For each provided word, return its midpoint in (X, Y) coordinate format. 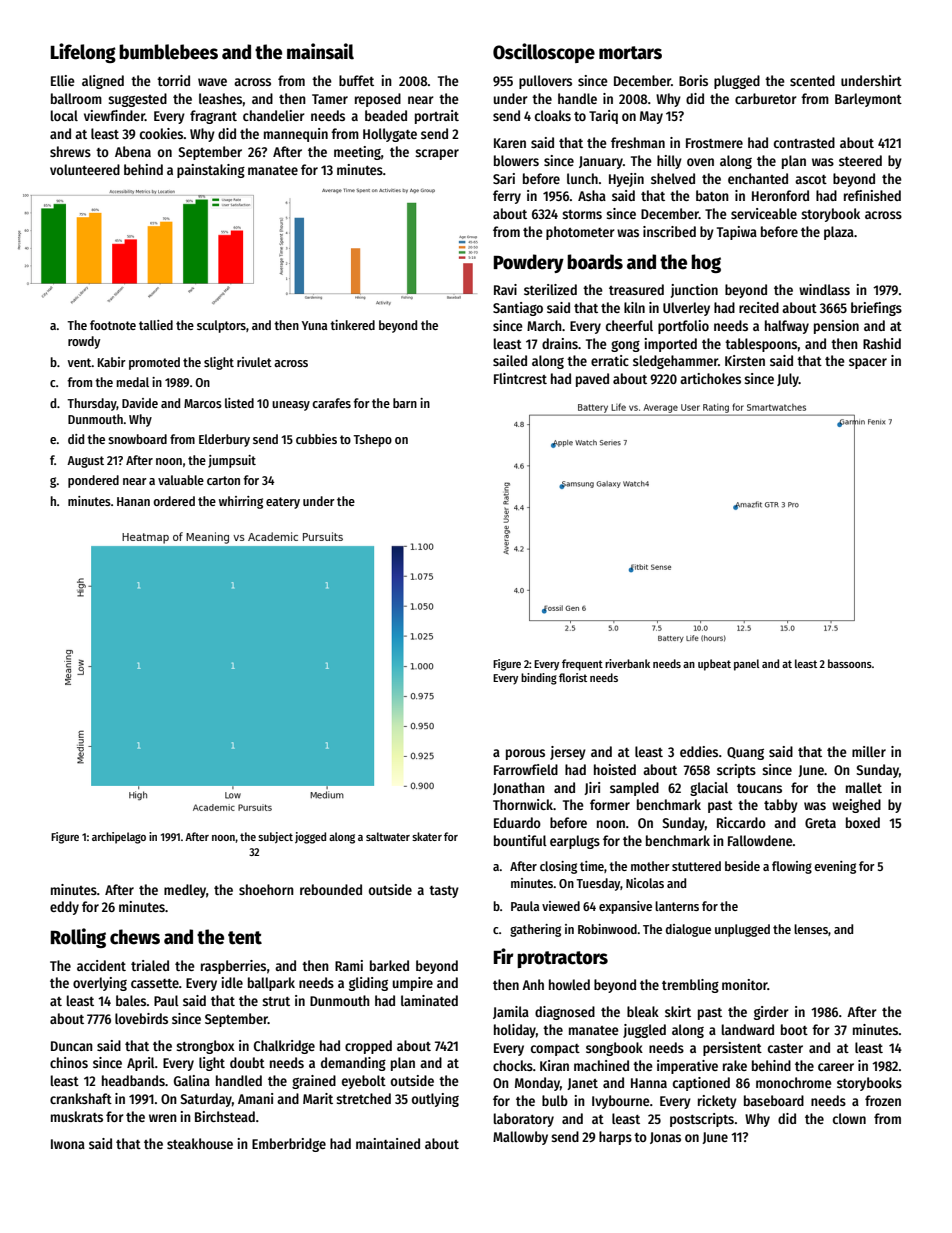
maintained (388, 1143)
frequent (582, 665)
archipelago (119, 838)
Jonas (665, 1138)
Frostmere (714, 143)
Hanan (133, 501)
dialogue (688, 930)
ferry (507, 197)
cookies (162, 133)
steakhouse (200, 1143)
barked (389, 965)
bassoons (850, 663)
